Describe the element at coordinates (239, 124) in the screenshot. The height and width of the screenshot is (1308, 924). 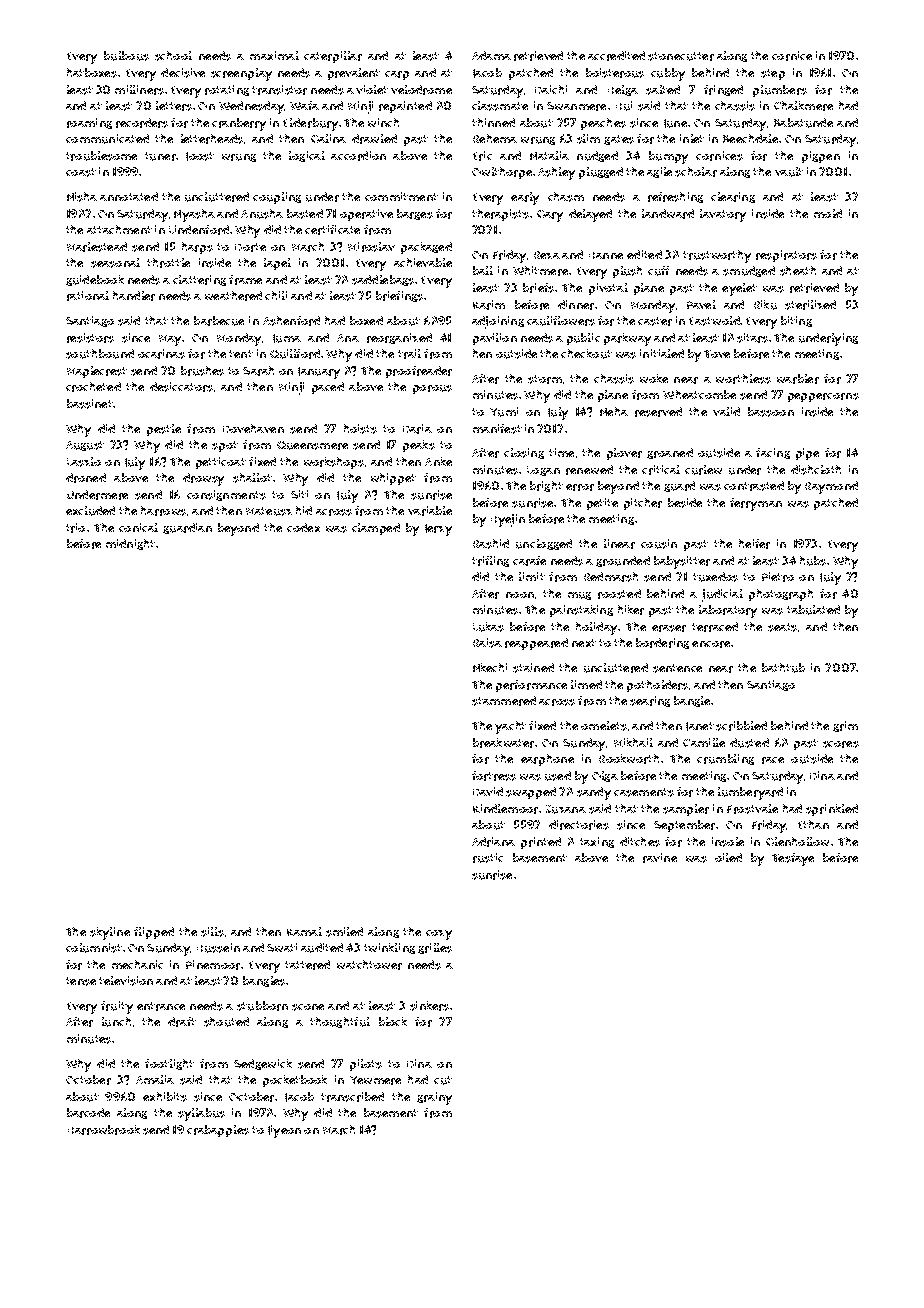
I see `cranberry` at that location.
